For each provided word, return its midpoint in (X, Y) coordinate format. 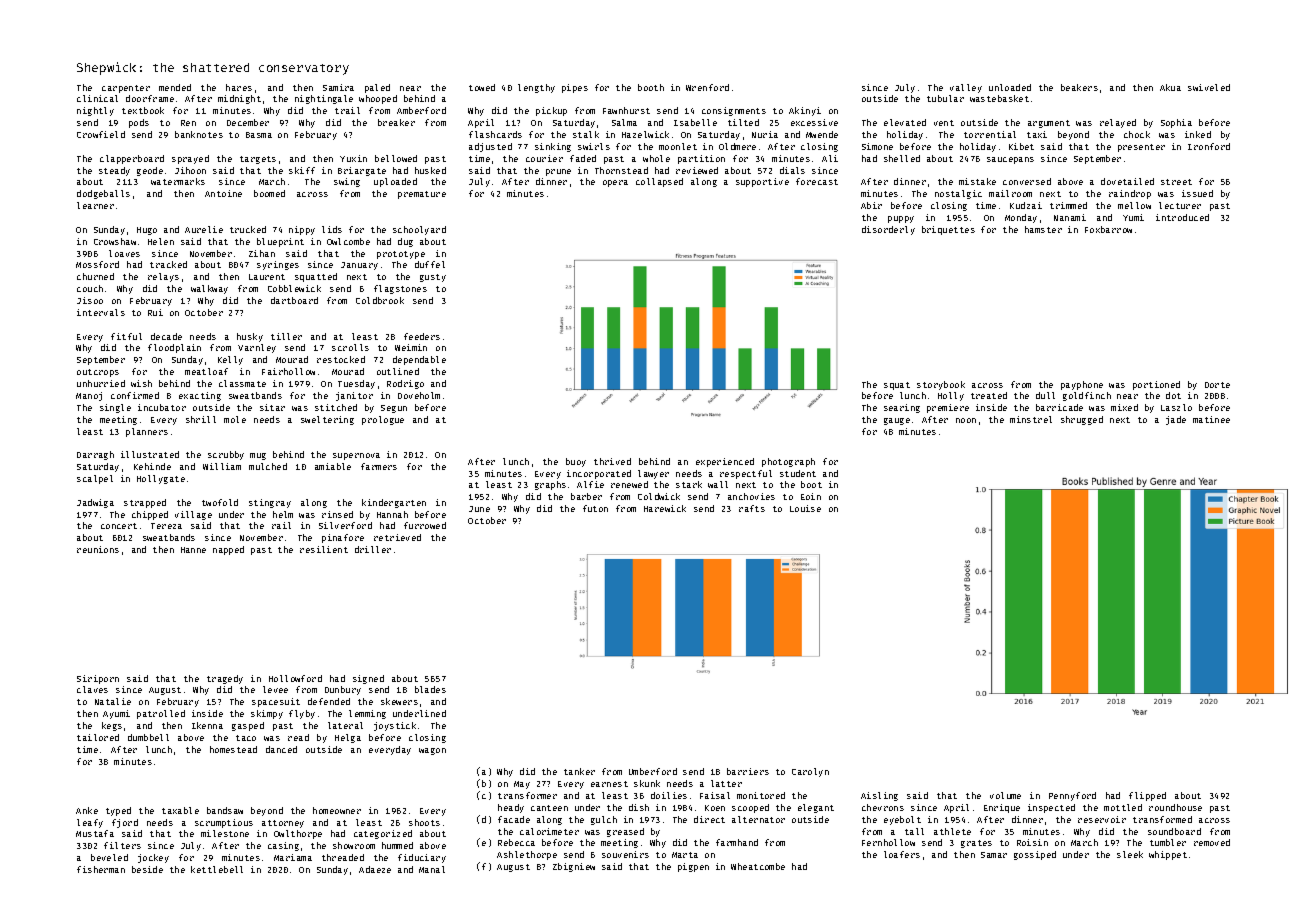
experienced (725, 462)
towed (482, 87)
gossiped (1035, 855)
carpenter (126, 89)
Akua (1170, 87)
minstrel (1031, 419)
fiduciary (422, 858)
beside (147, 869)
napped (228, 550)
